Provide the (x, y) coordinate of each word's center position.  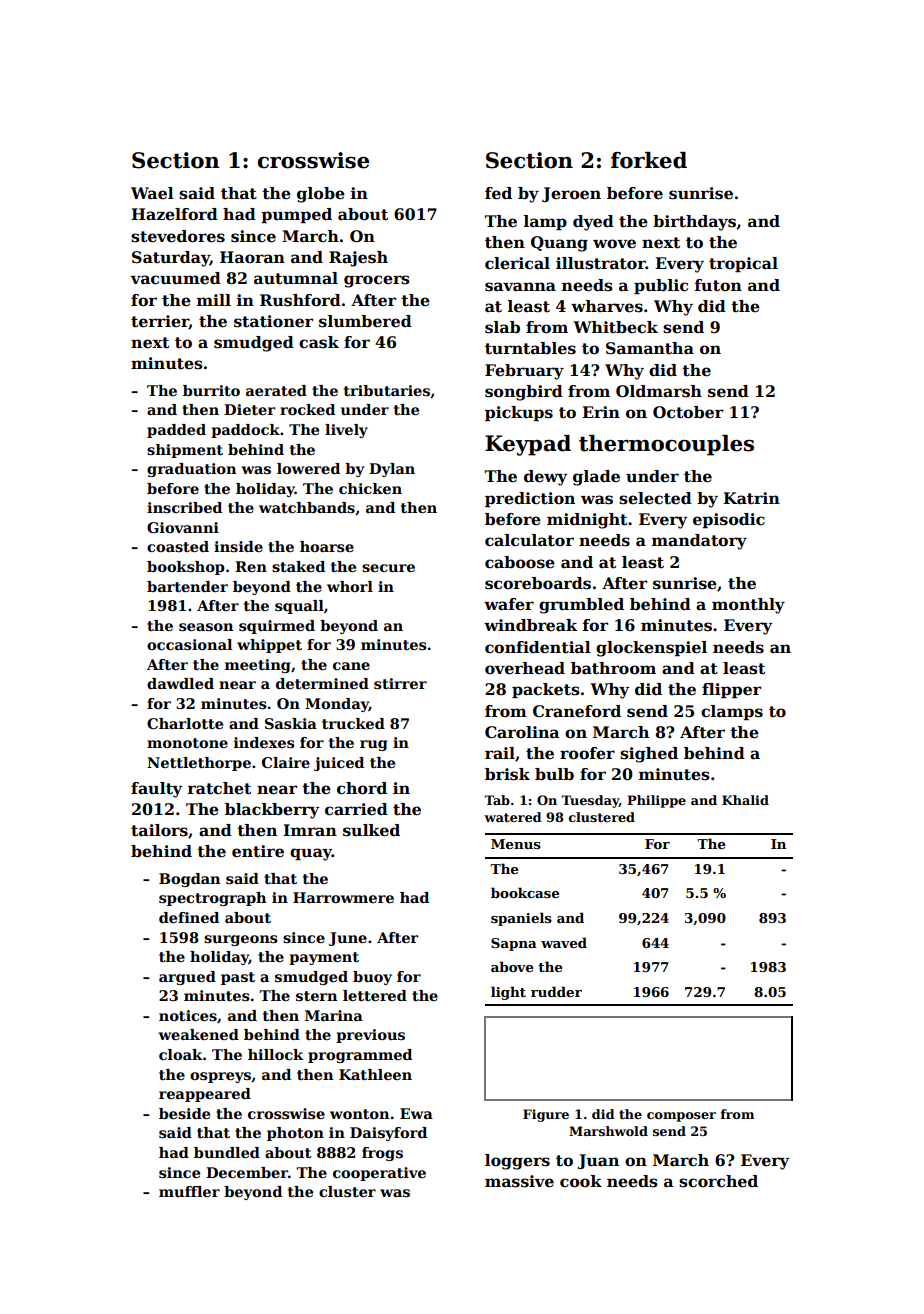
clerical (517, 263)
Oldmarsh (659, 391)
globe (321, 195)
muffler (189, 1191)
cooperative (379, 1174)
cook (581, 1181)
